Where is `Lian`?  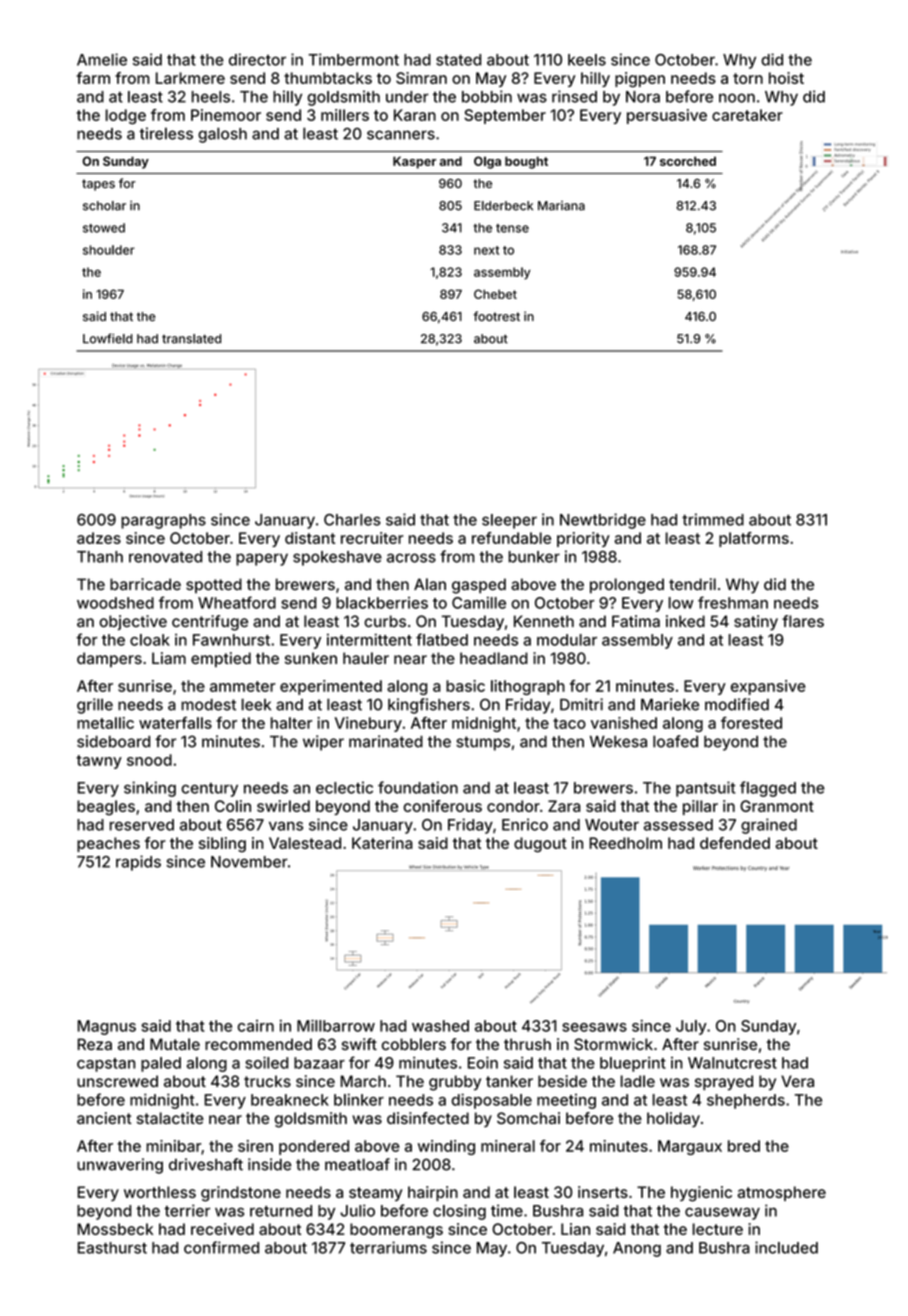 Lian is located at coordinates (575, 1229).
